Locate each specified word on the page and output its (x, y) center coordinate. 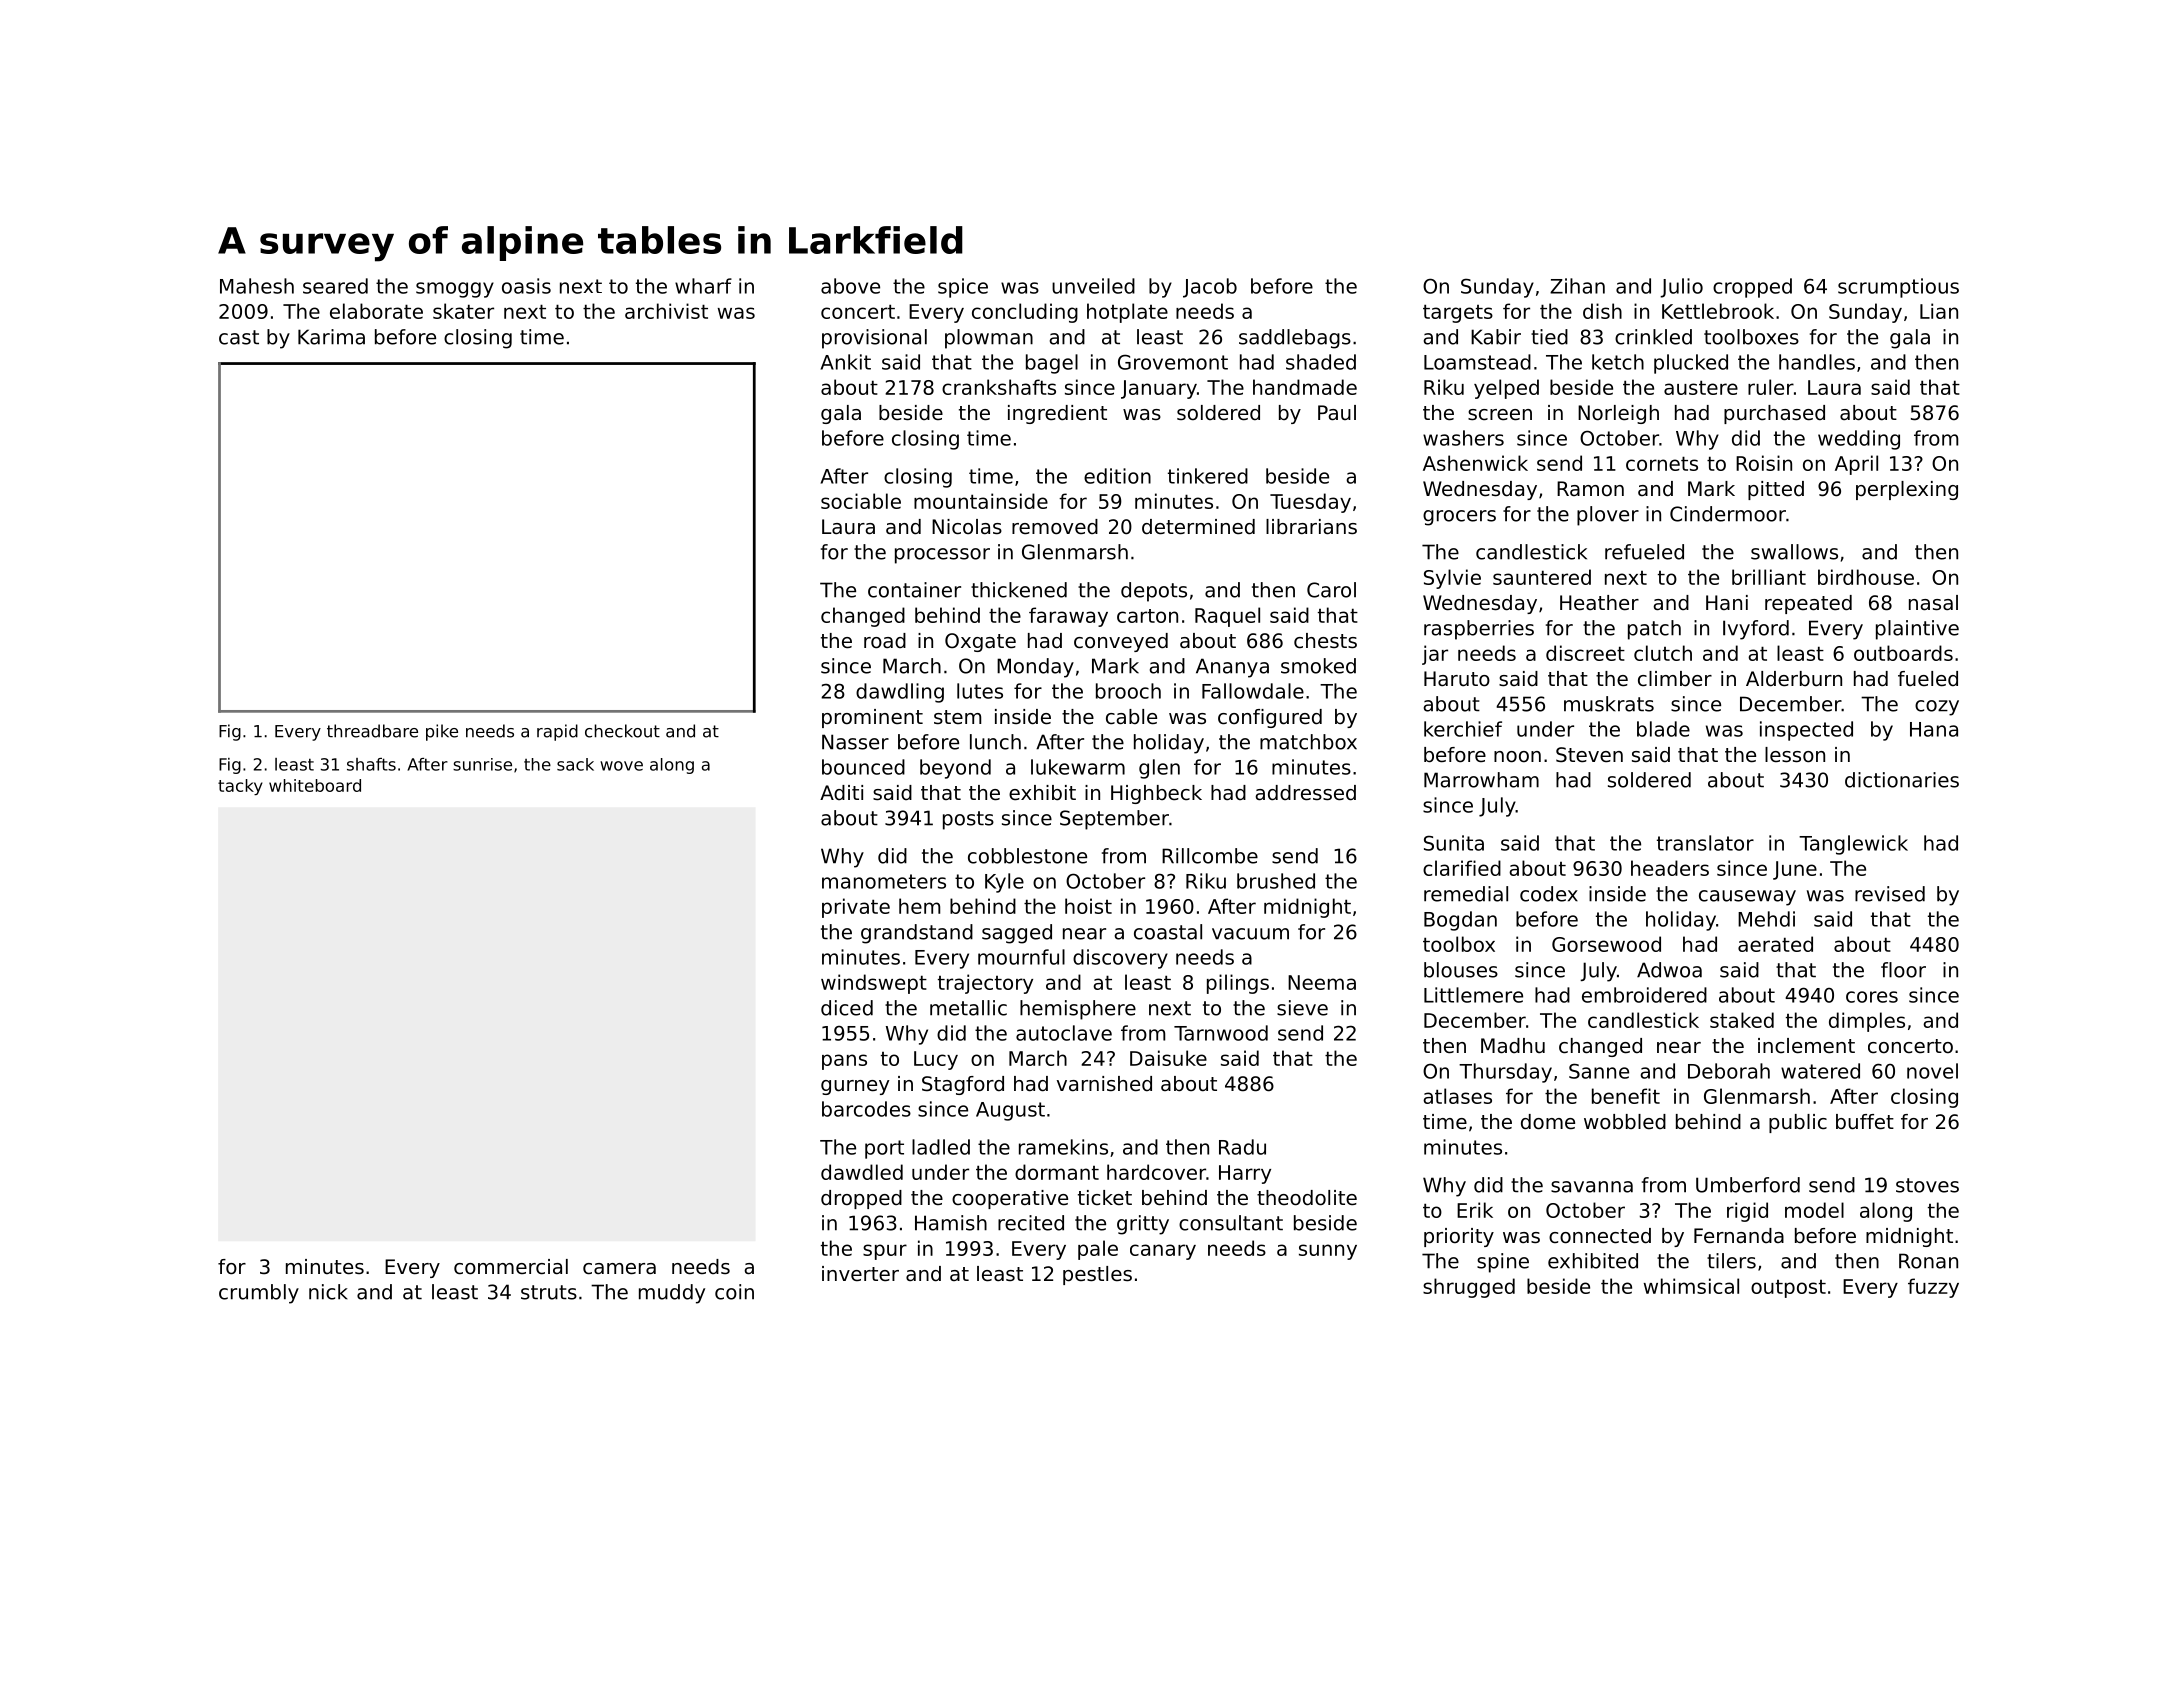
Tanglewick (1853, 845)
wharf (703, 286)
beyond (955, 769)
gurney (855, 1087)
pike (442, 732)
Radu (1242, 1147)
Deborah (1729, 1071)
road (885, 641)
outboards (1903, 653)
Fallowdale (1253, 691)
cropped (1752, 288)
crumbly (259, 1294)
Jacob (1210, 288)
